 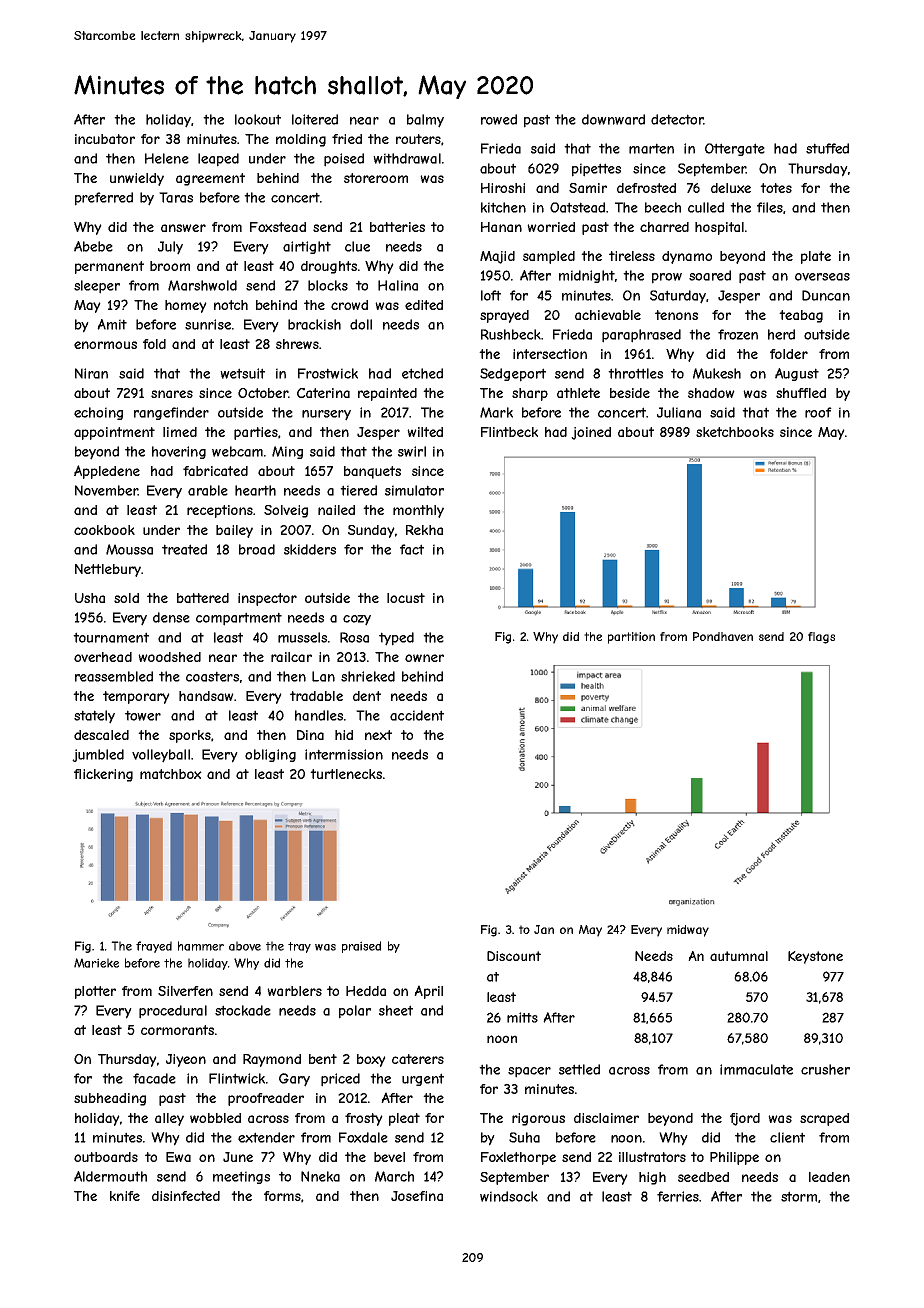 What do you see at coordinates (105, 139) in the screenshot?
I see `incubator` at bounding box center [105, 139].
